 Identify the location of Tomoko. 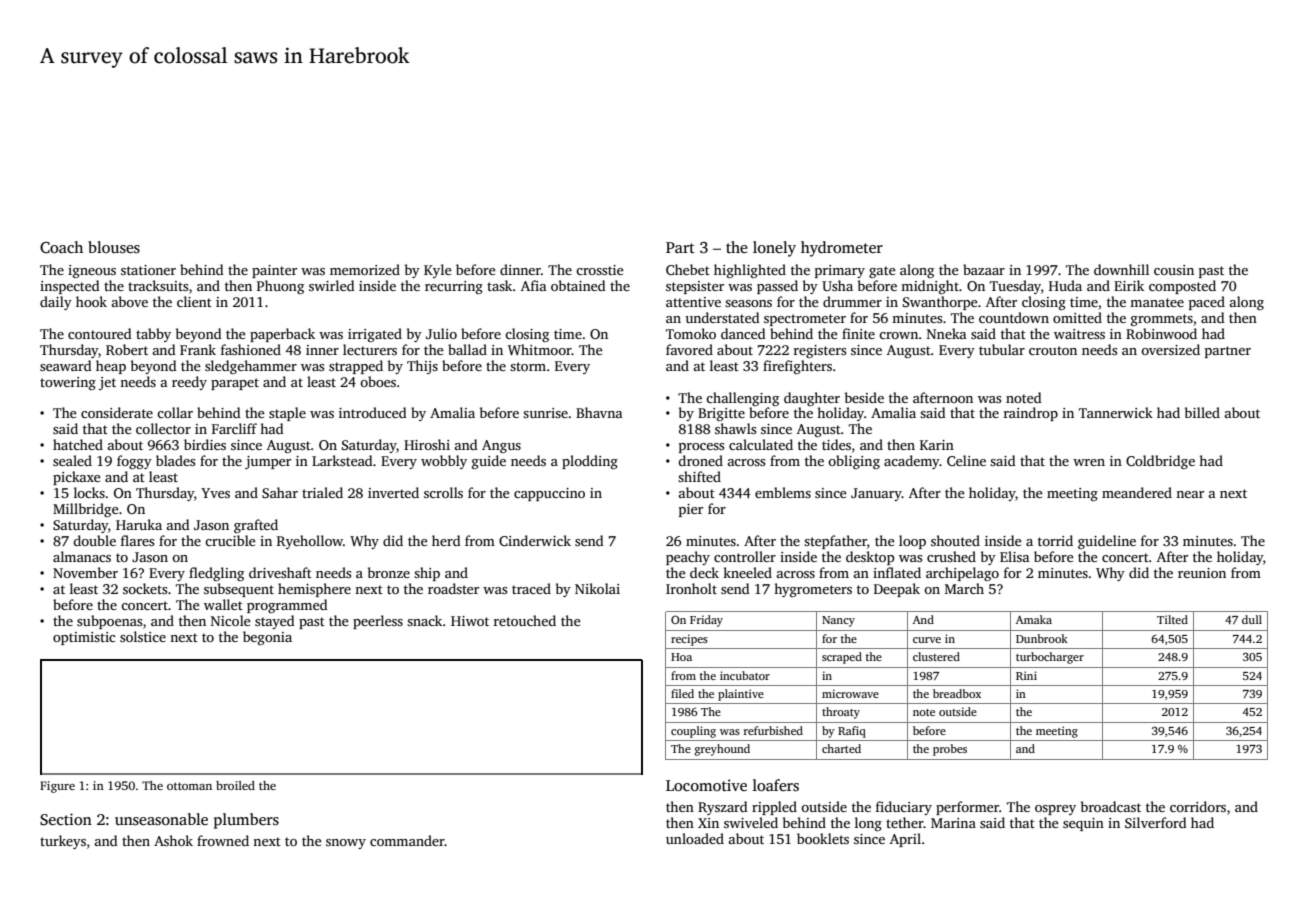
(691, 333).
